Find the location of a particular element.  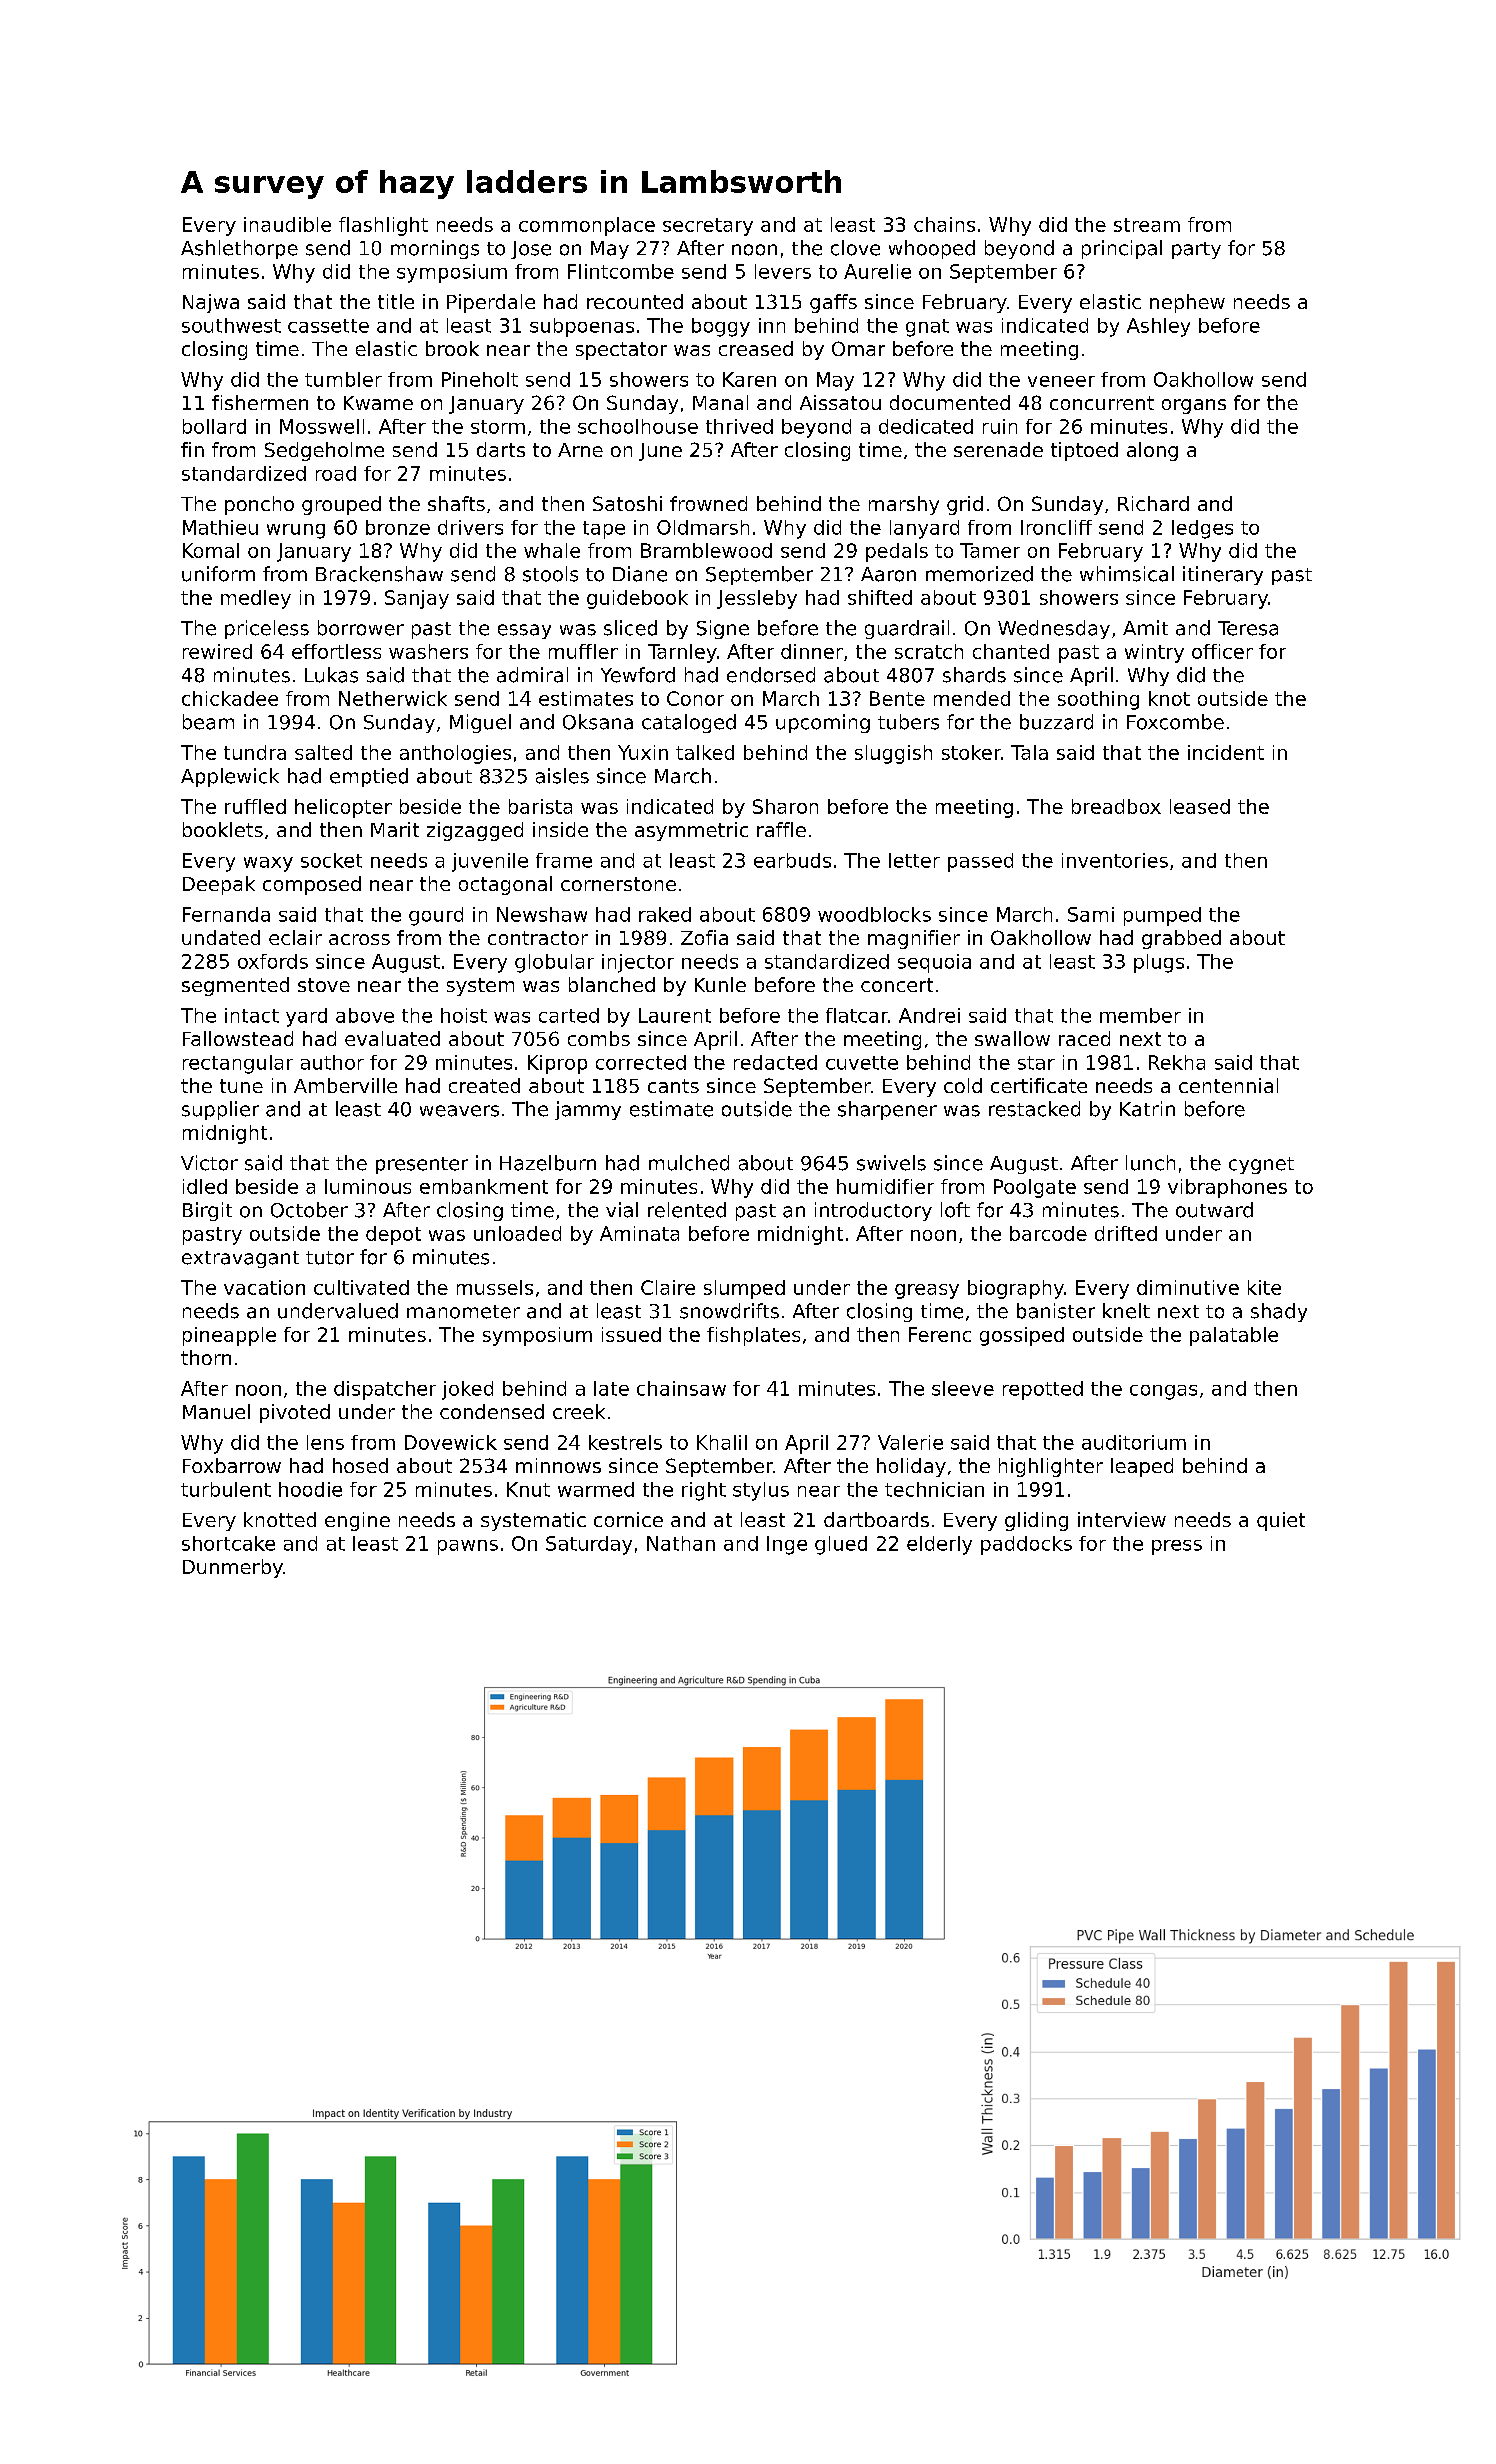

whooped is located at coordinates (932, 249).
